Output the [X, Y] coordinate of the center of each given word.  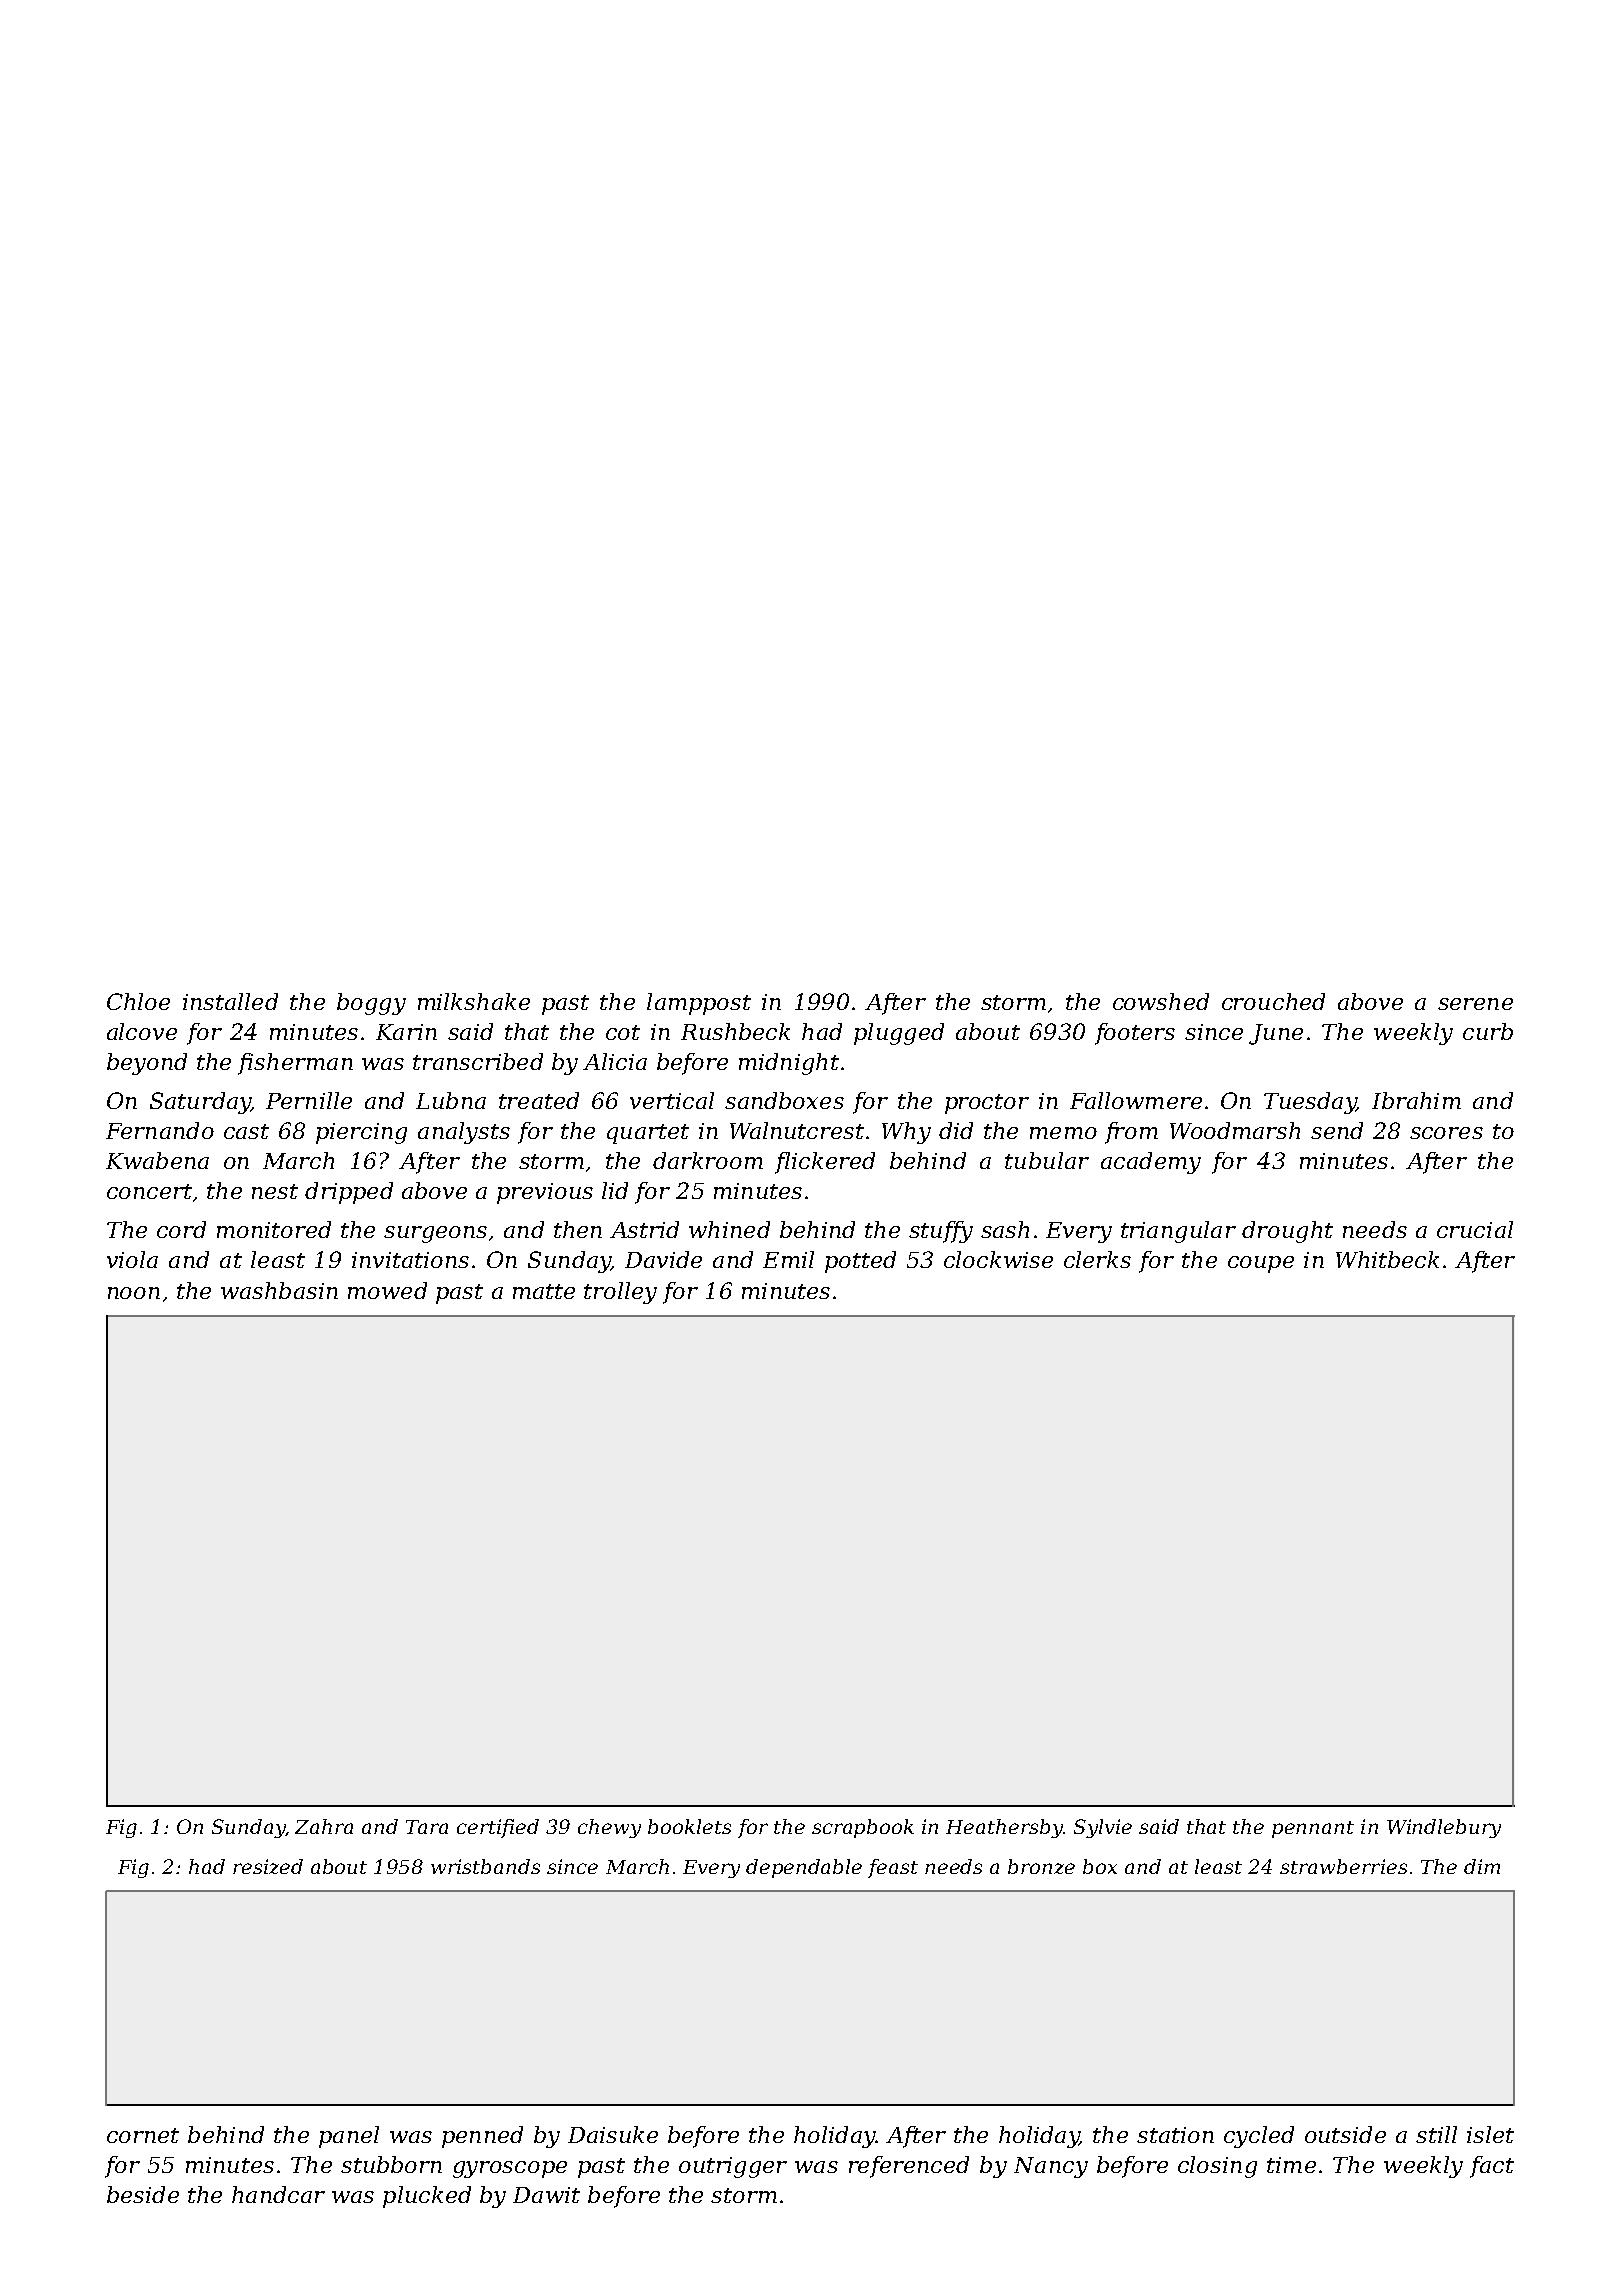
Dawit [546, 2195]
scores [1446, 1133]
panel [349, 2137]
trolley [620, 1293]
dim [1482, 1866]
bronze [1041, 1866]
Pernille [309, 1100]
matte [544, 1291]
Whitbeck [1387, 1259]
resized [268, 1866]
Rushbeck [735, 1031]
